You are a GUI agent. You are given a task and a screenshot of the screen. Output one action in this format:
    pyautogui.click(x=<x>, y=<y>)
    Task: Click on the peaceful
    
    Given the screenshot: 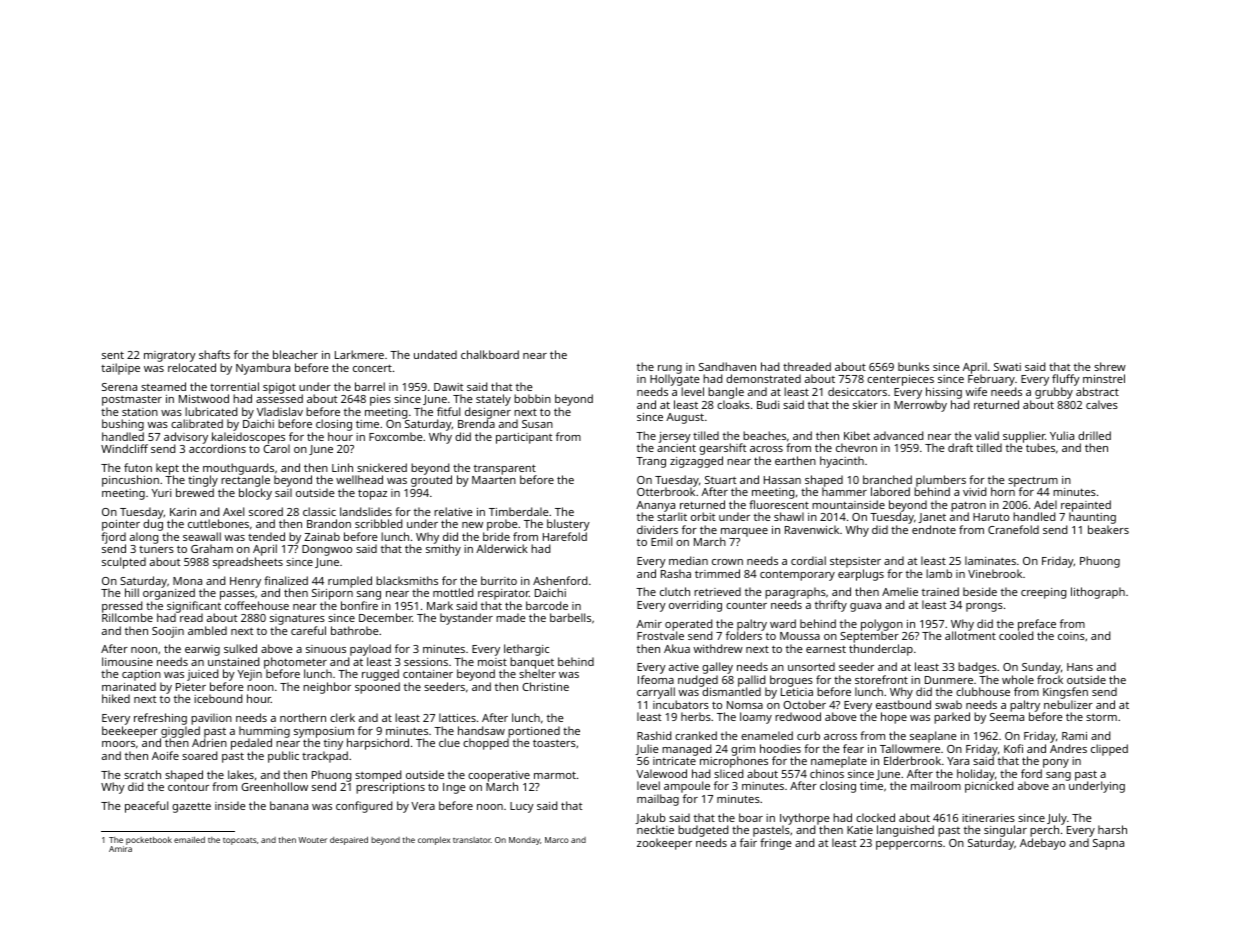 What is the action you would take?
    pyautogui.click(x=146, y=807)
